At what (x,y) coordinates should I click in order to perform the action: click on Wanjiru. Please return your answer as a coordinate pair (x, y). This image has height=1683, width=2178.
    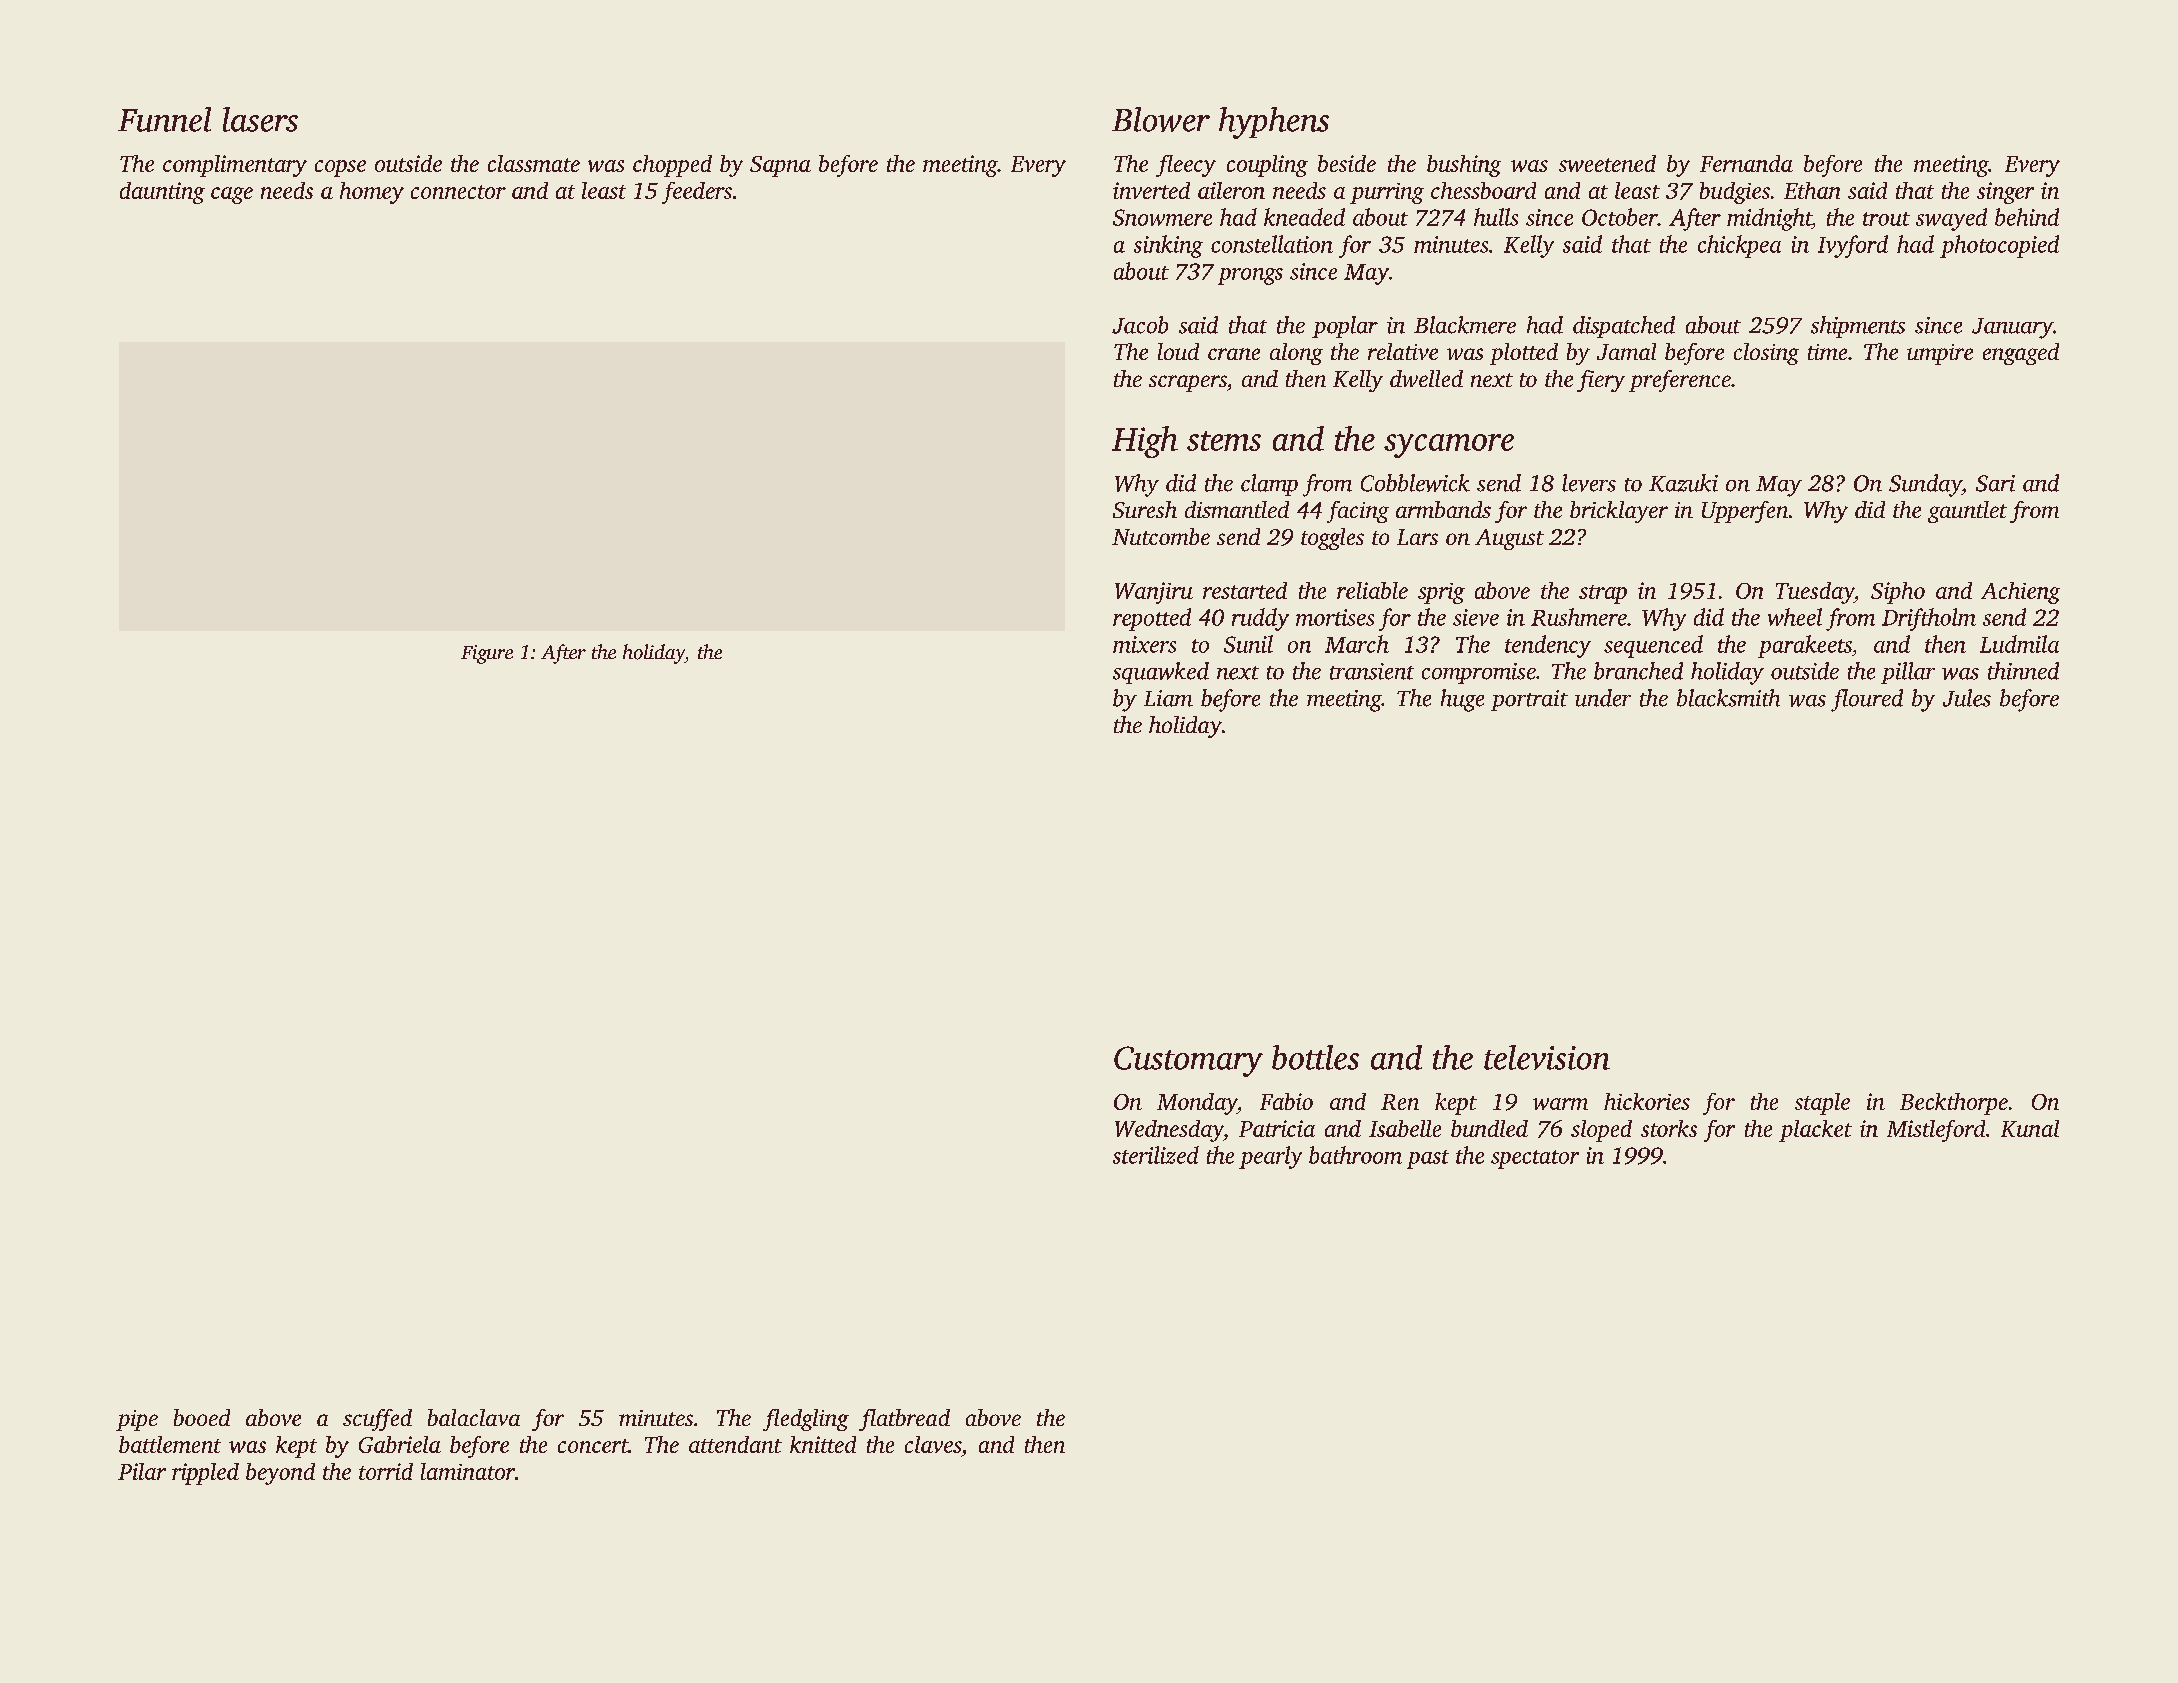
    Looking at the image, I should click on (1154, 593).
